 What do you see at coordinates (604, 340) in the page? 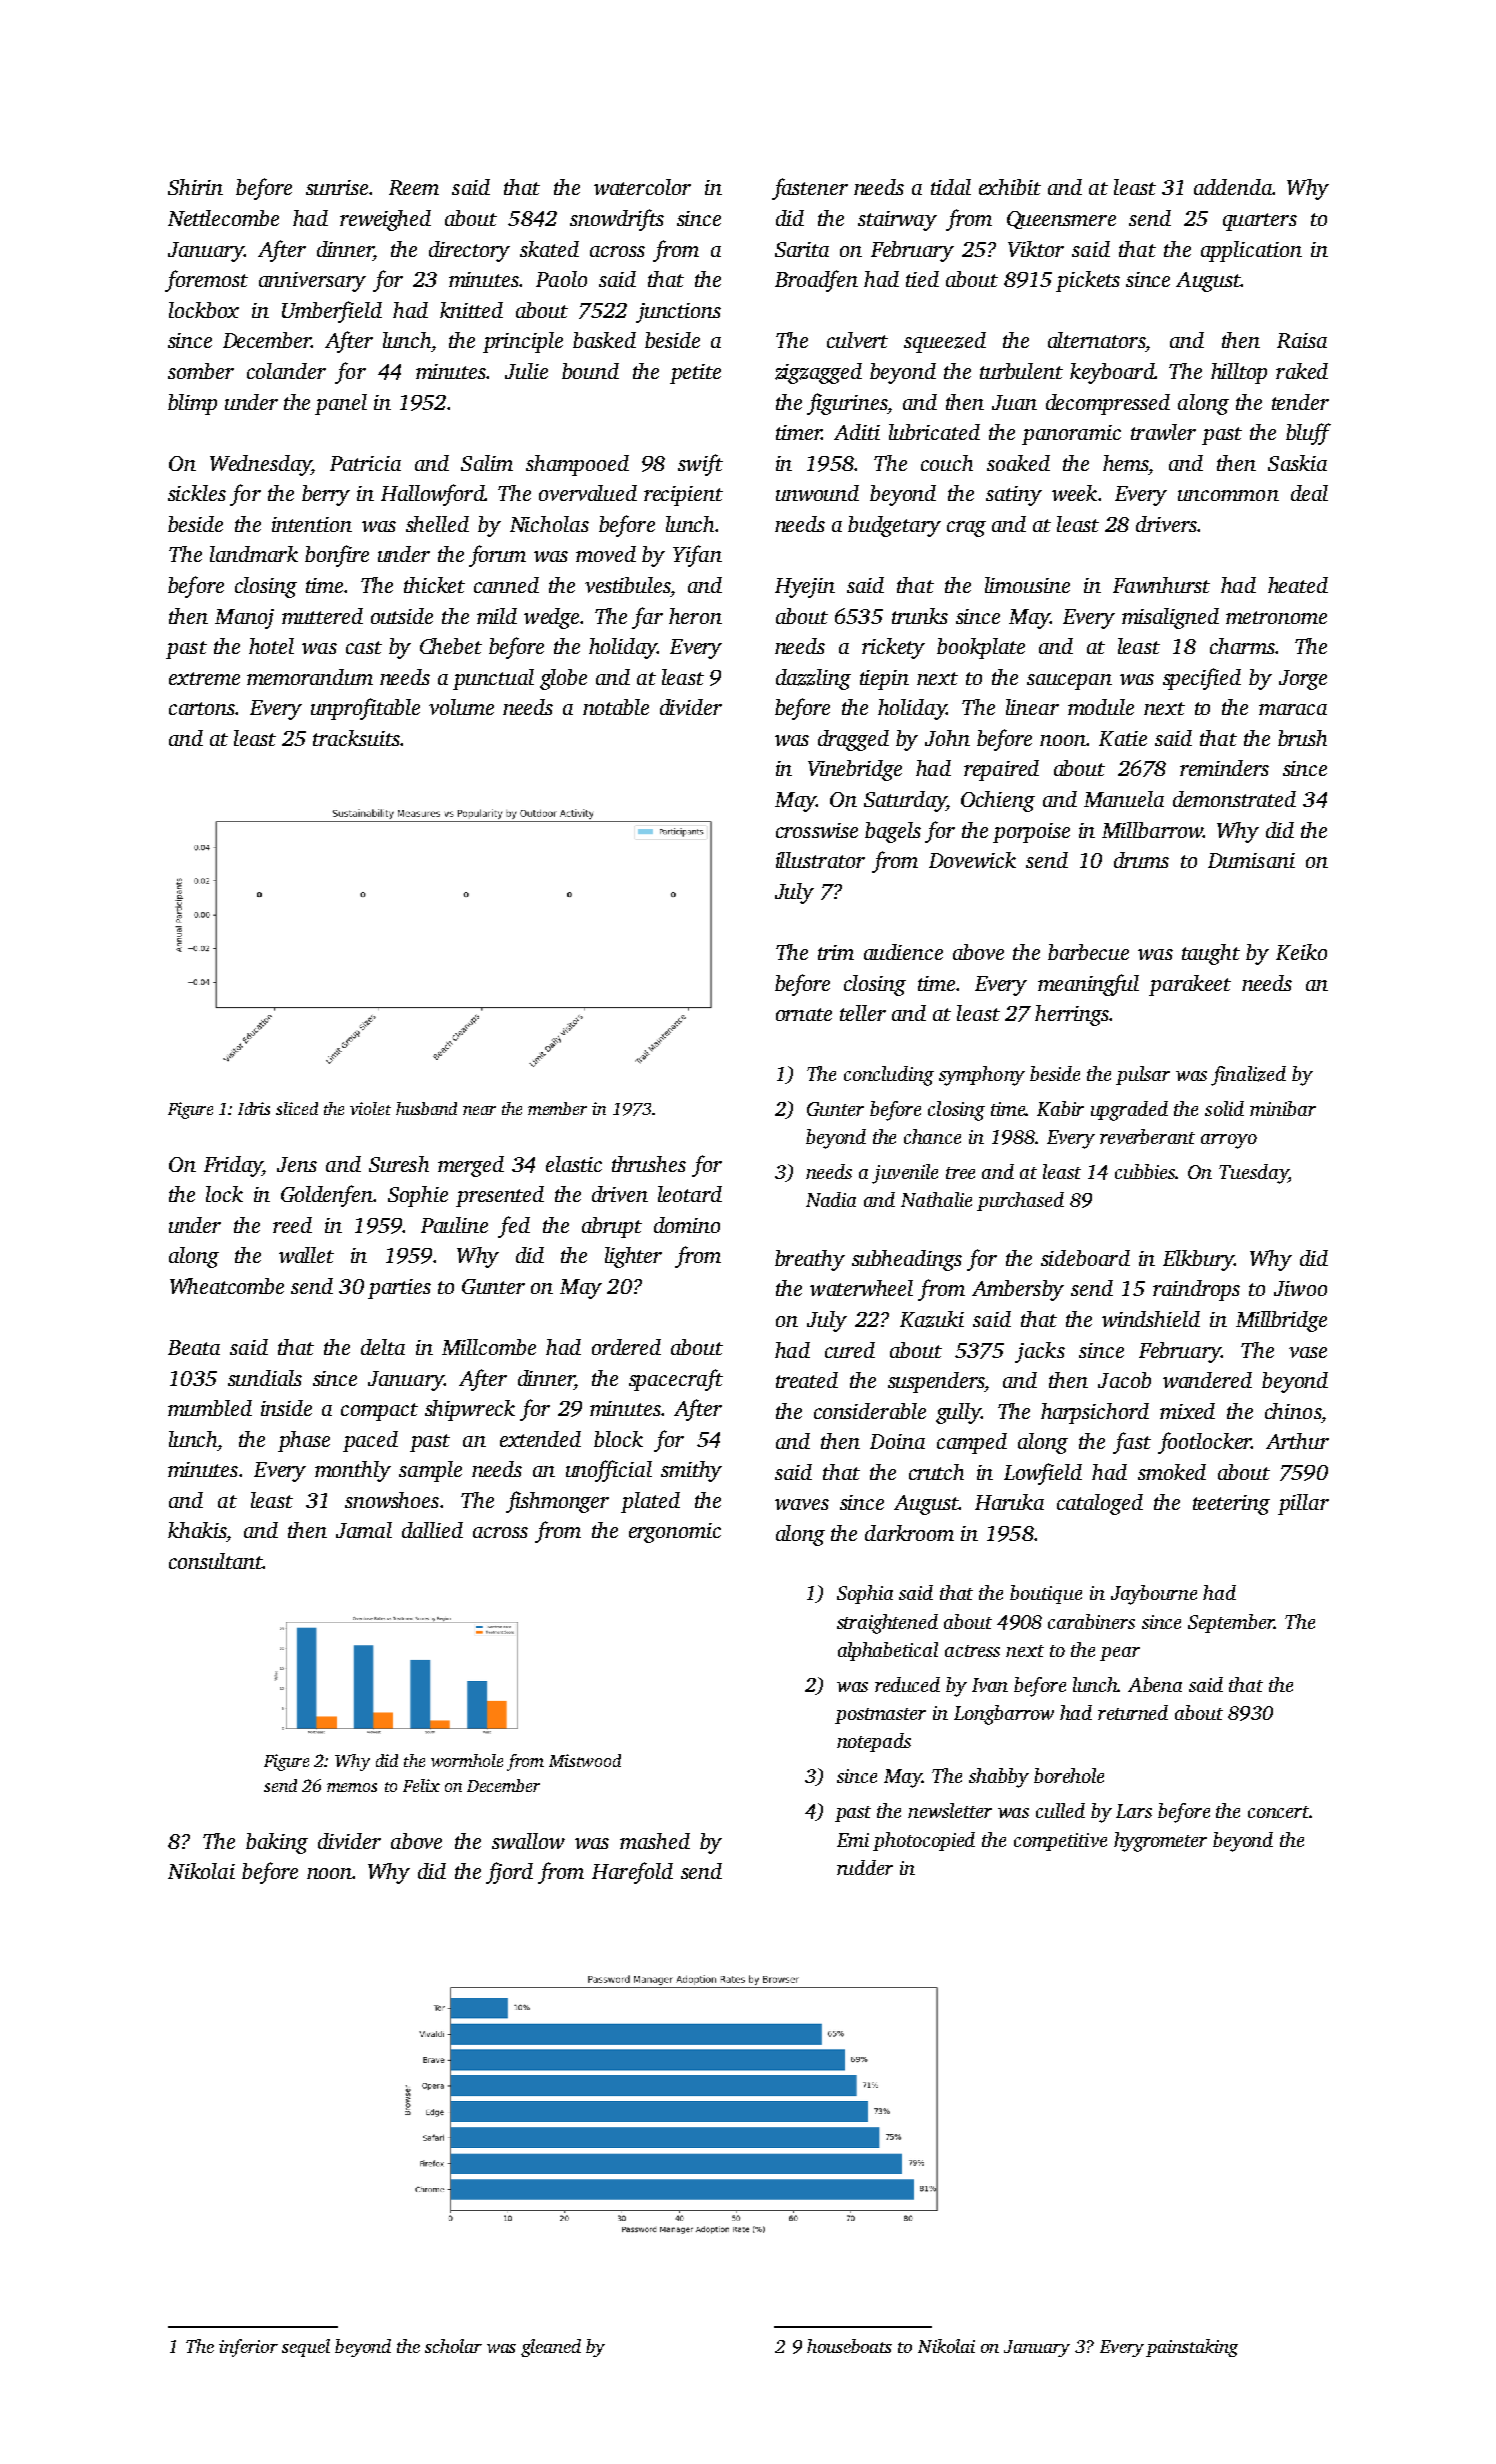
I see `basked` at bounding box center [604, 340].
